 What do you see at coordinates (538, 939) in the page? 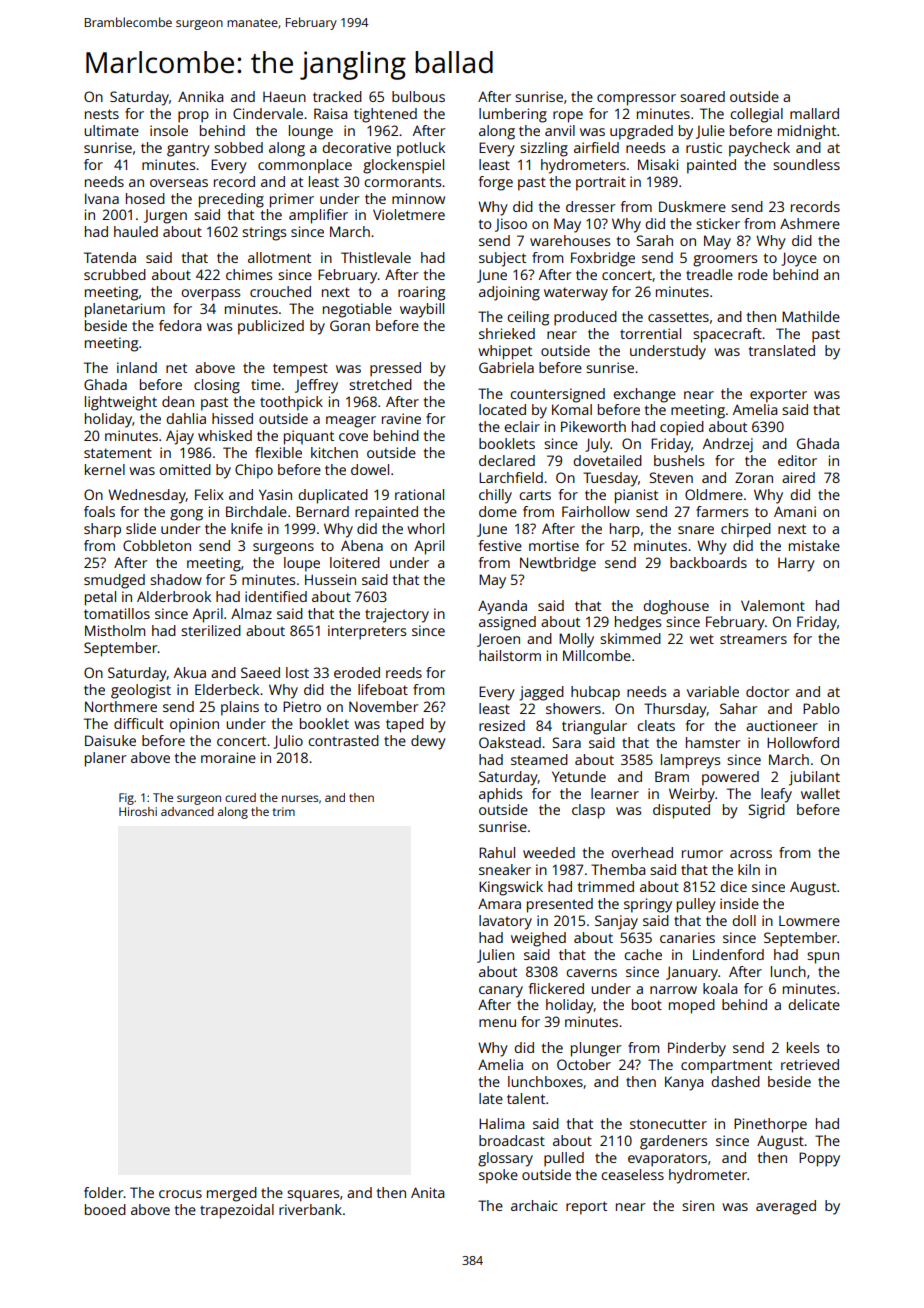
I see `weighed` at bounding box center [538, 939].
